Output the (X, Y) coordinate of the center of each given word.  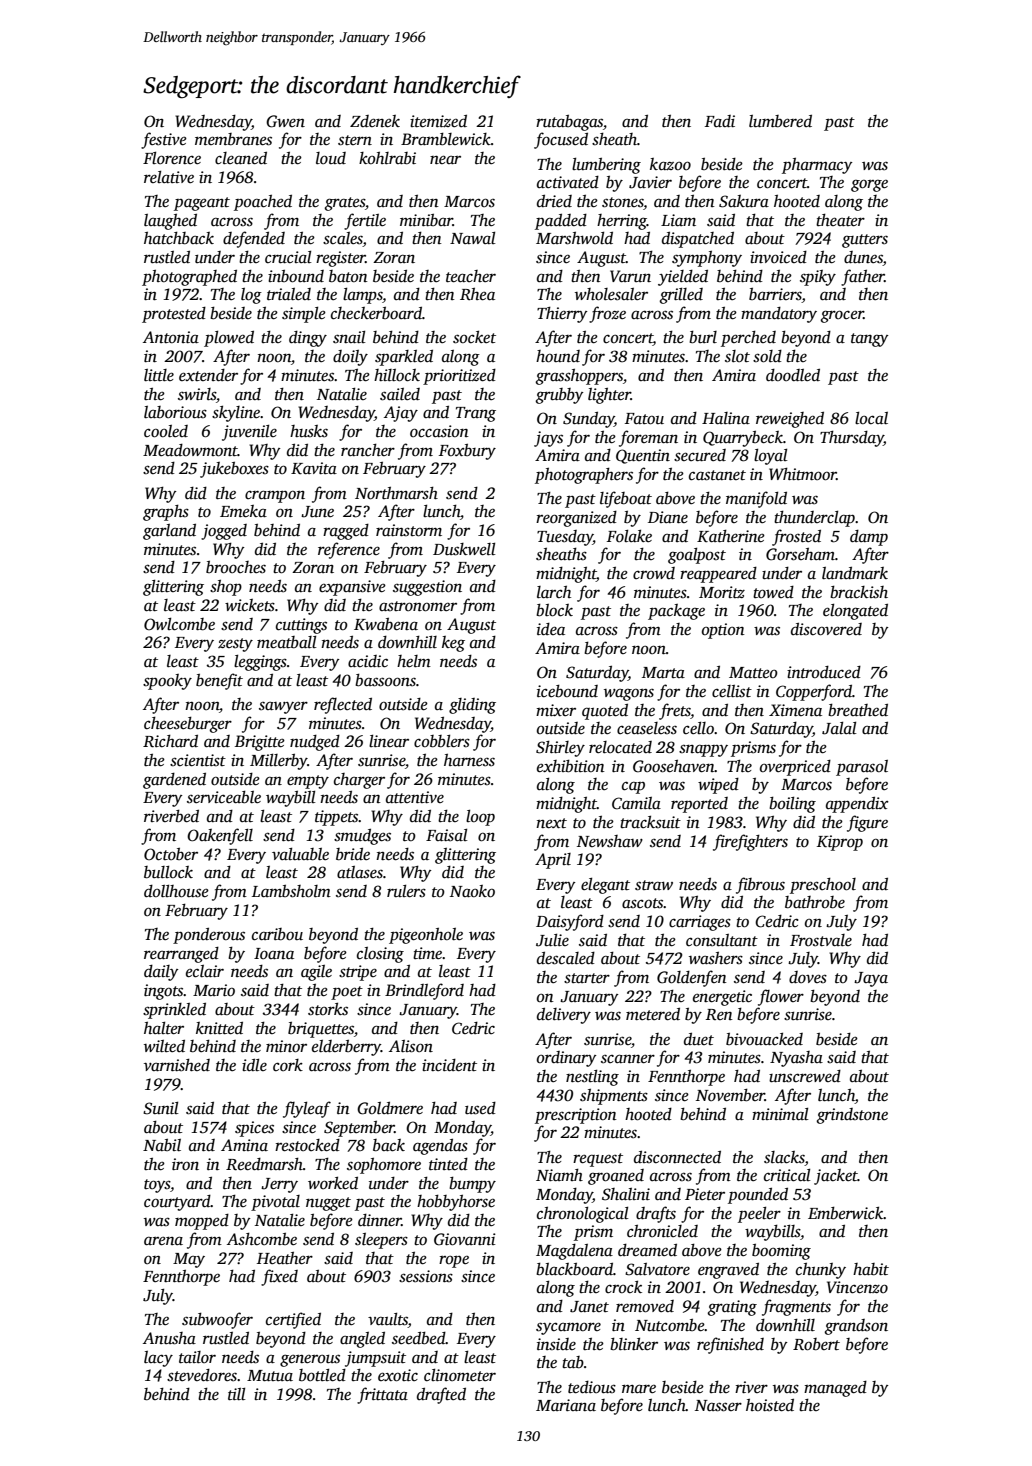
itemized (438, 121)
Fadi (720, 121)
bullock (168, 872)
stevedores (202, 1375)
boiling (792, 805)
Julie (552, 940)
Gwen (285, 121)
